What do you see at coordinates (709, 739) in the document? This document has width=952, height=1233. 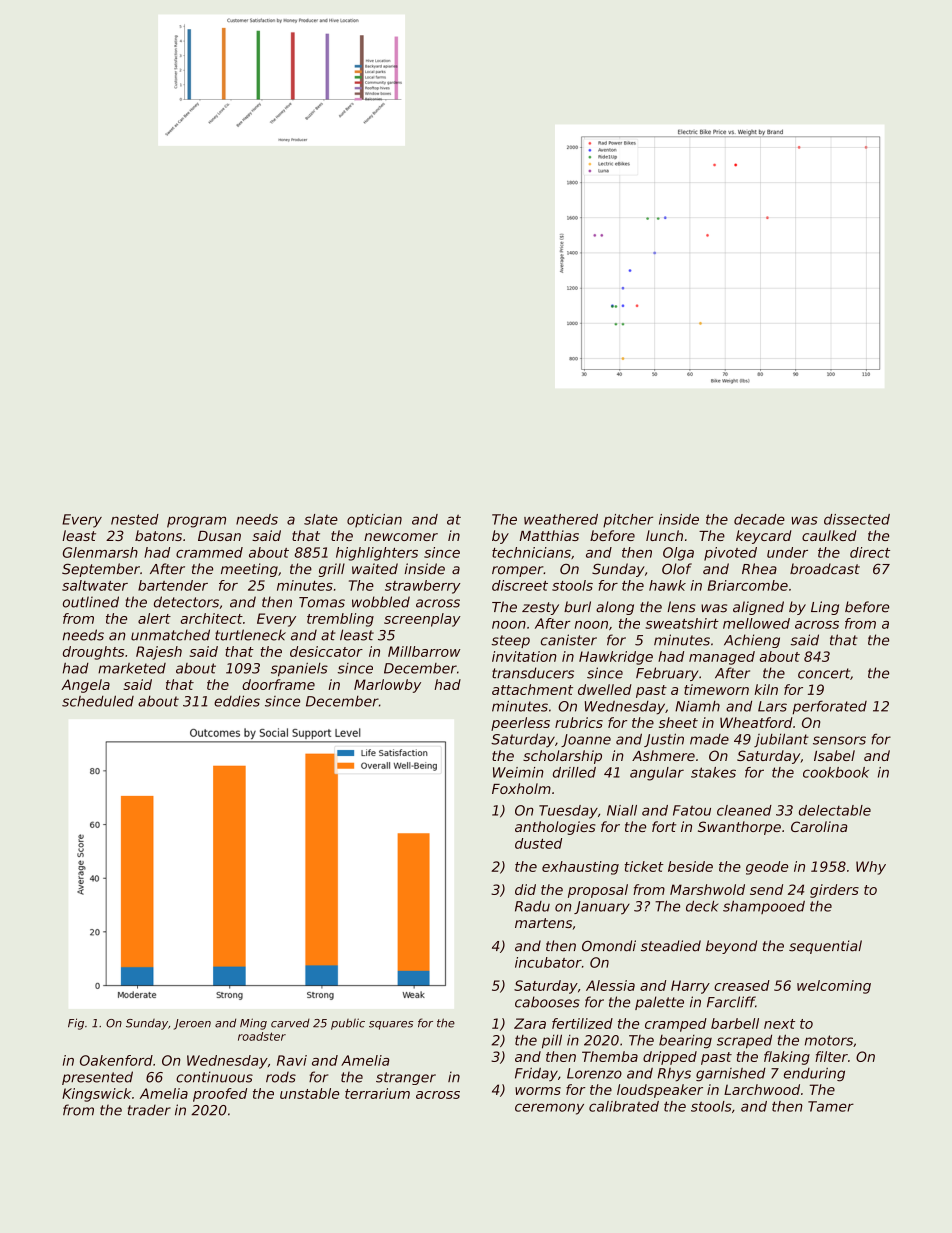 I see `made` at bounding box center [709, 739].
